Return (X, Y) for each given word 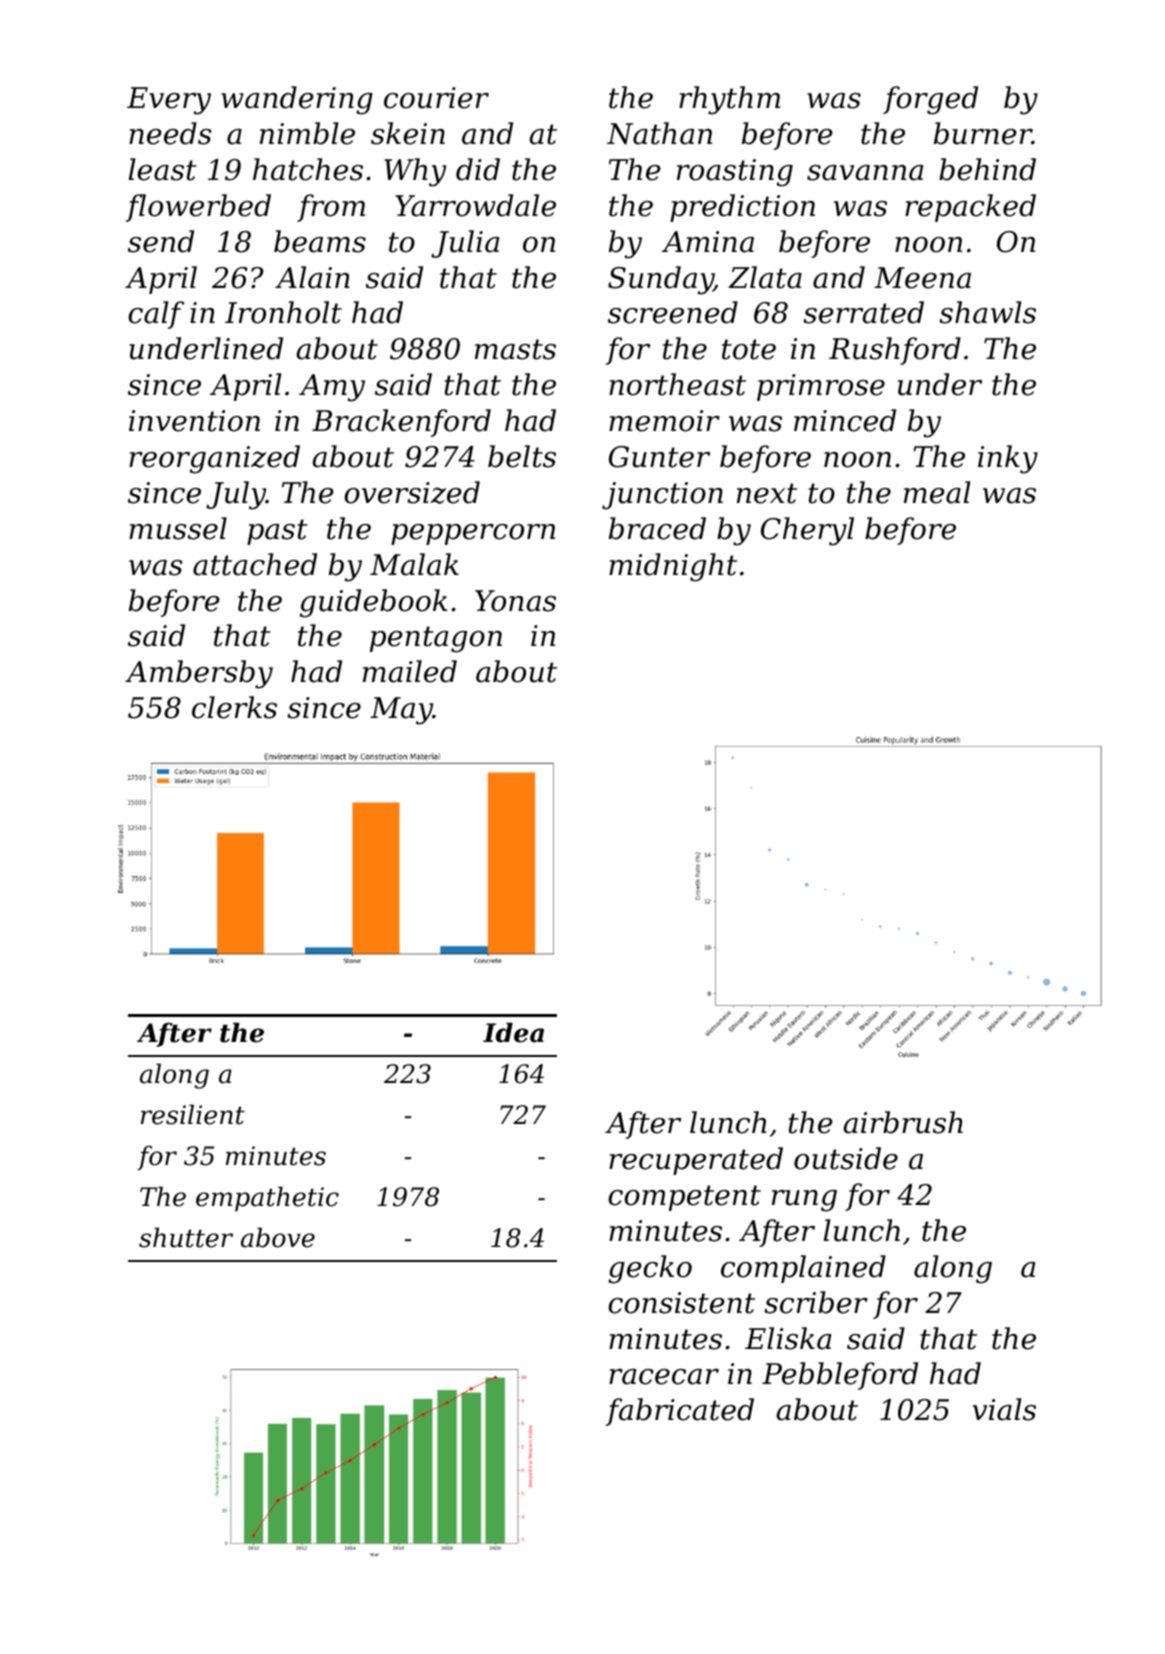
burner (983, 133)
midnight (673, 567)
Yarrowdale (475, 205)
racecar (664, 1377)
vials (1004, 1409)
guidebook (373, 603)
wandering (297, 100)
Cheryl (807, 531)
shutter (186, 1237)
